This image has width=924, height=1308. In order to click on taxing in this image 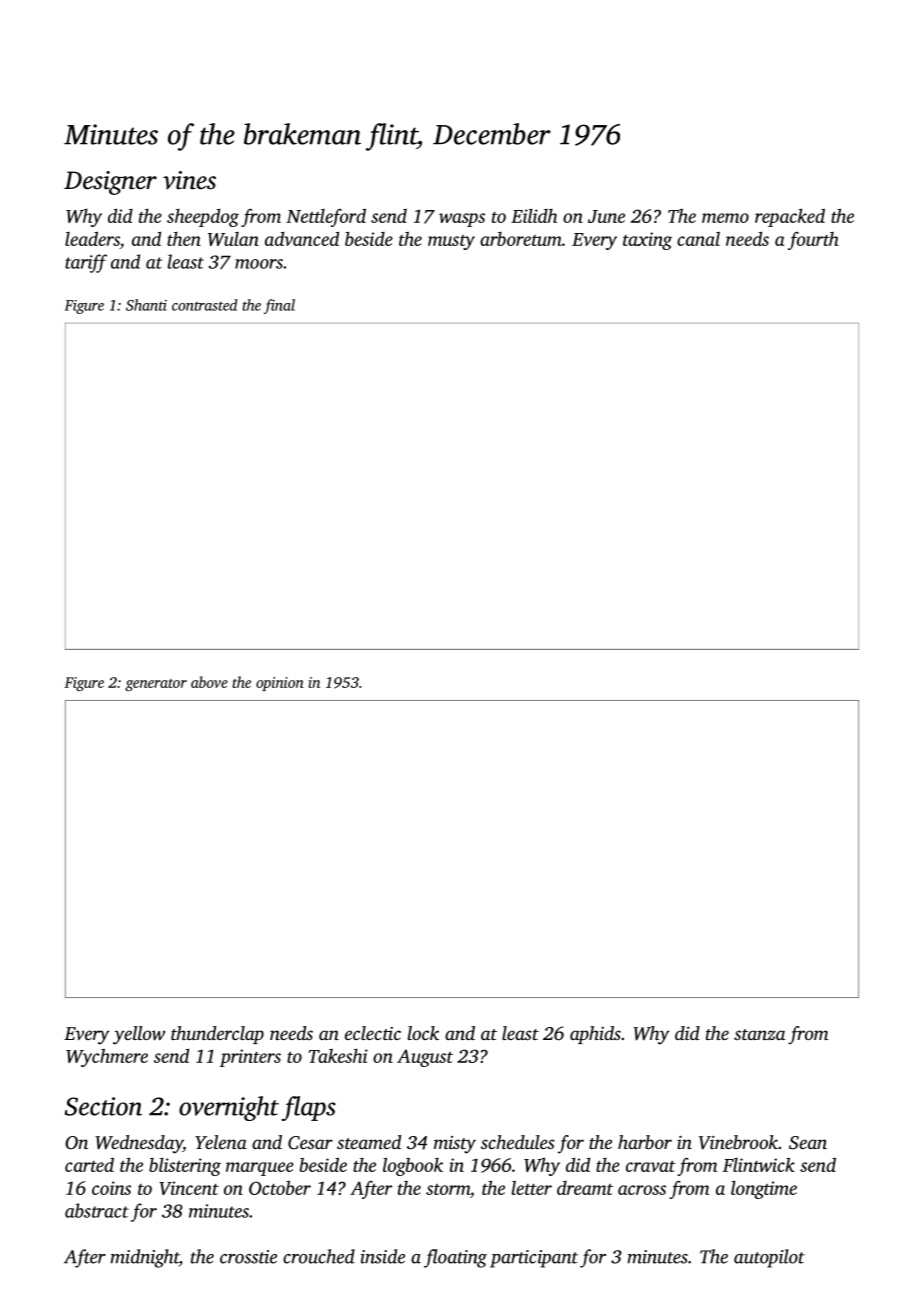, I will do `click(647, 241)`.
